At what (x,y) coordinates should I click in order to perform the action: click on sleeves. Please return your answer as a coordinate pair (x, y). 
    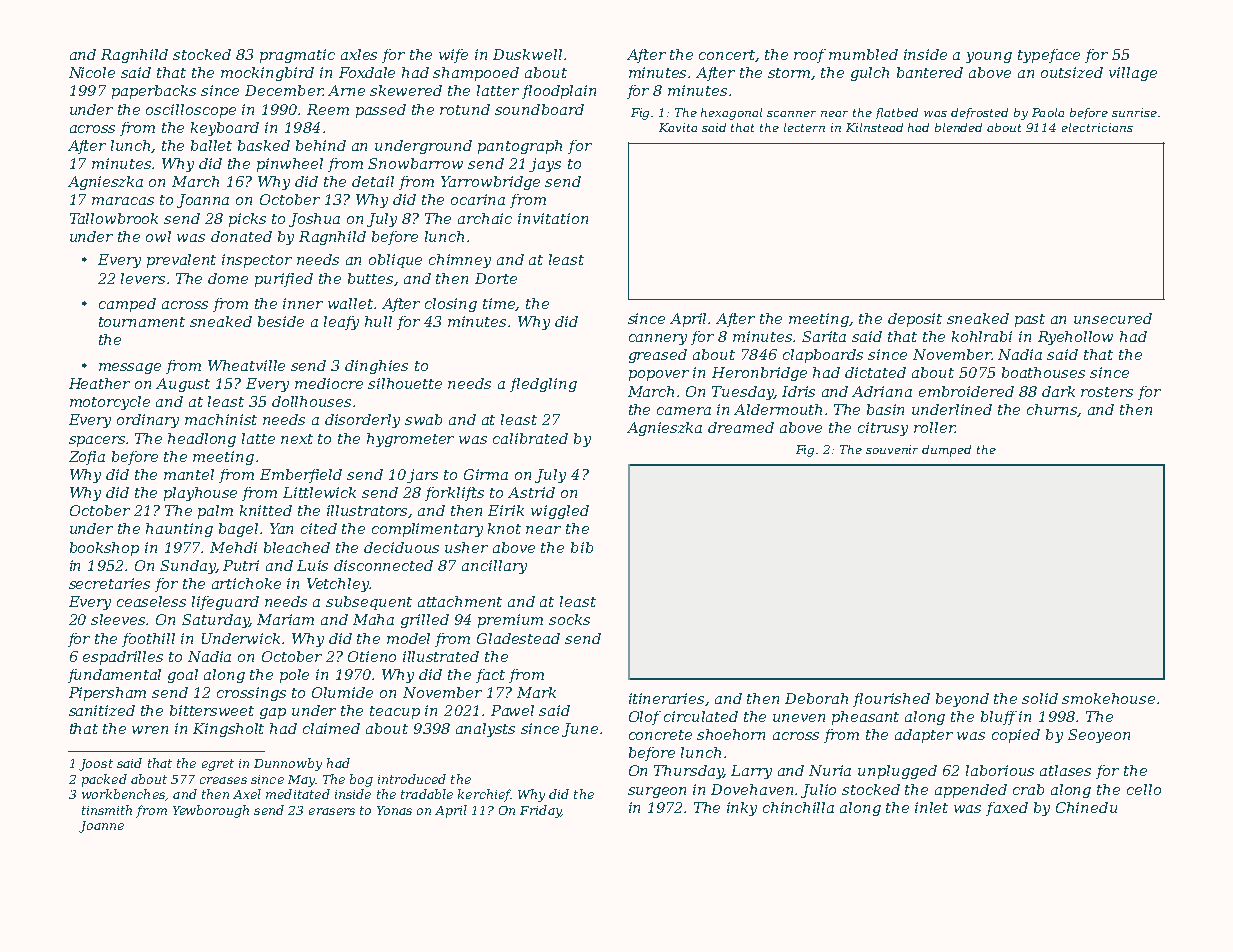
    Looking at the image, I should click on (119, 619).
